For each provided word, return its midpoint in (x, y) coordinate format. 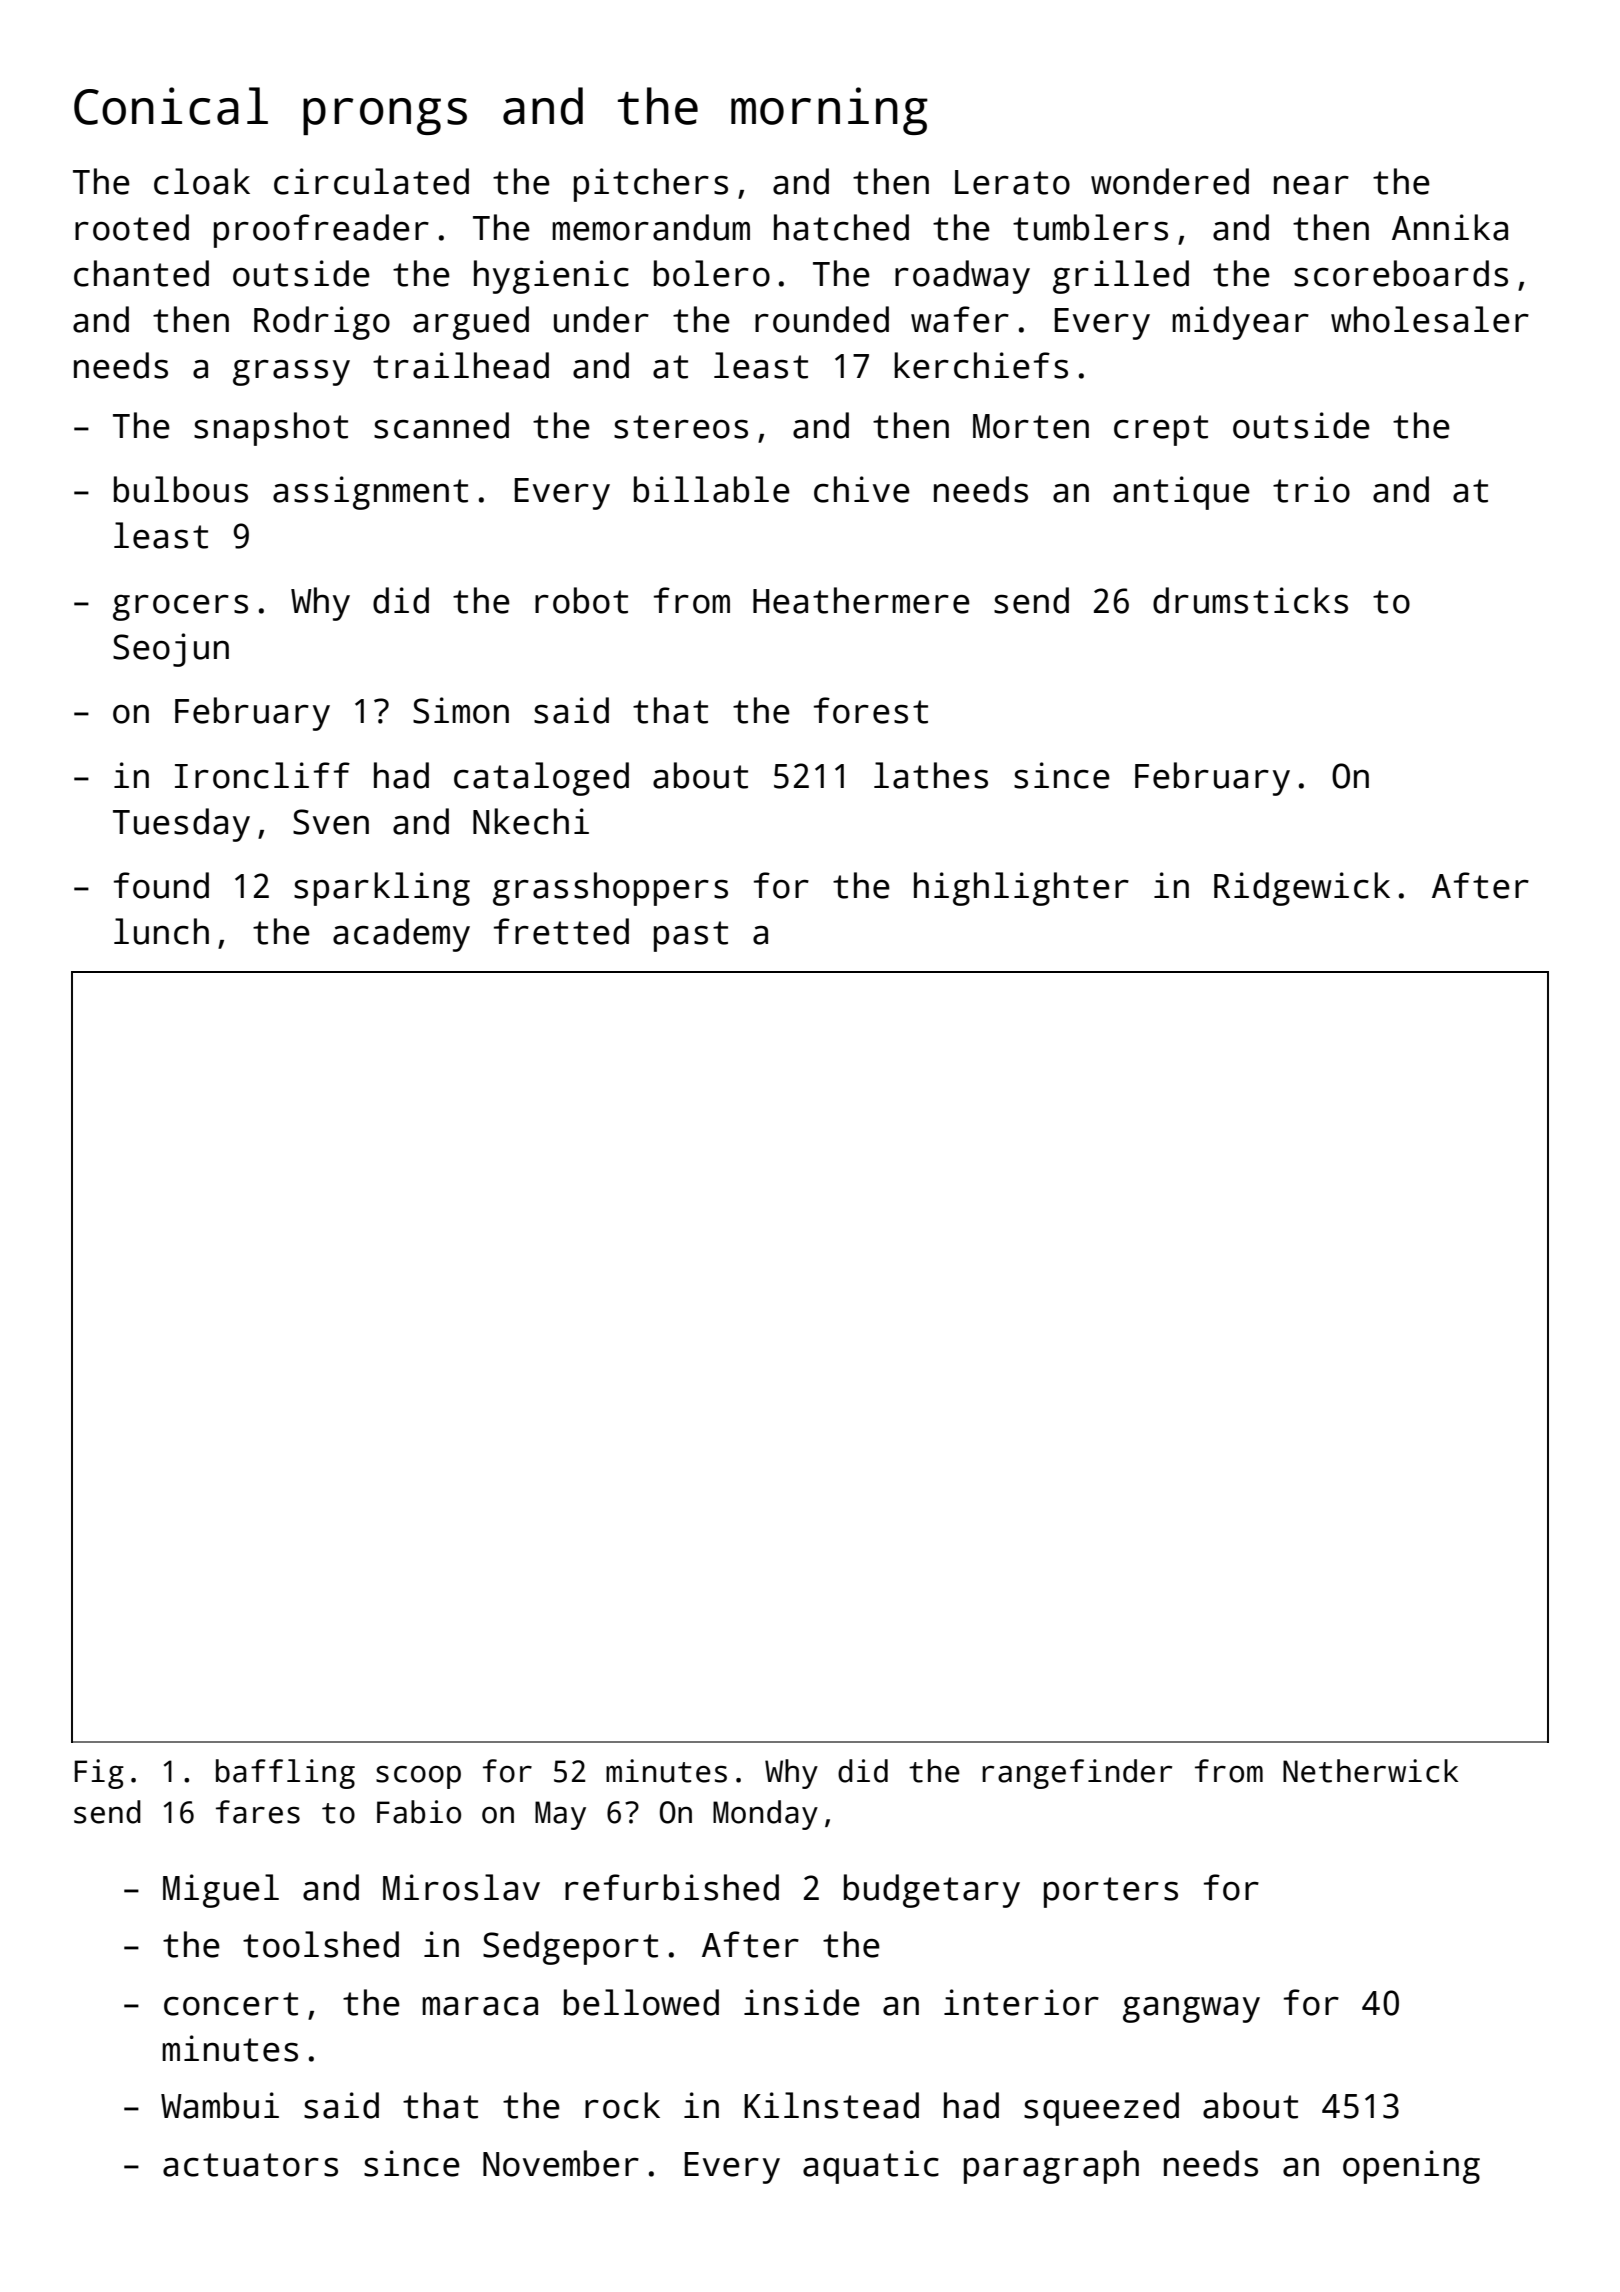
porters (1111, 1892)
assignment (370, 493)
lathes (931, 775)
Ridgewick (1302, 889)
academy (401, 935)
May (560, 1815)
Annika (1450, 227)
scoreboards (1401, 273)
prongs (385, 116)
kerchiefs (981, 365)
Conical (171, 106)
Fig (99, 1774)
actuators (250, 2165)
